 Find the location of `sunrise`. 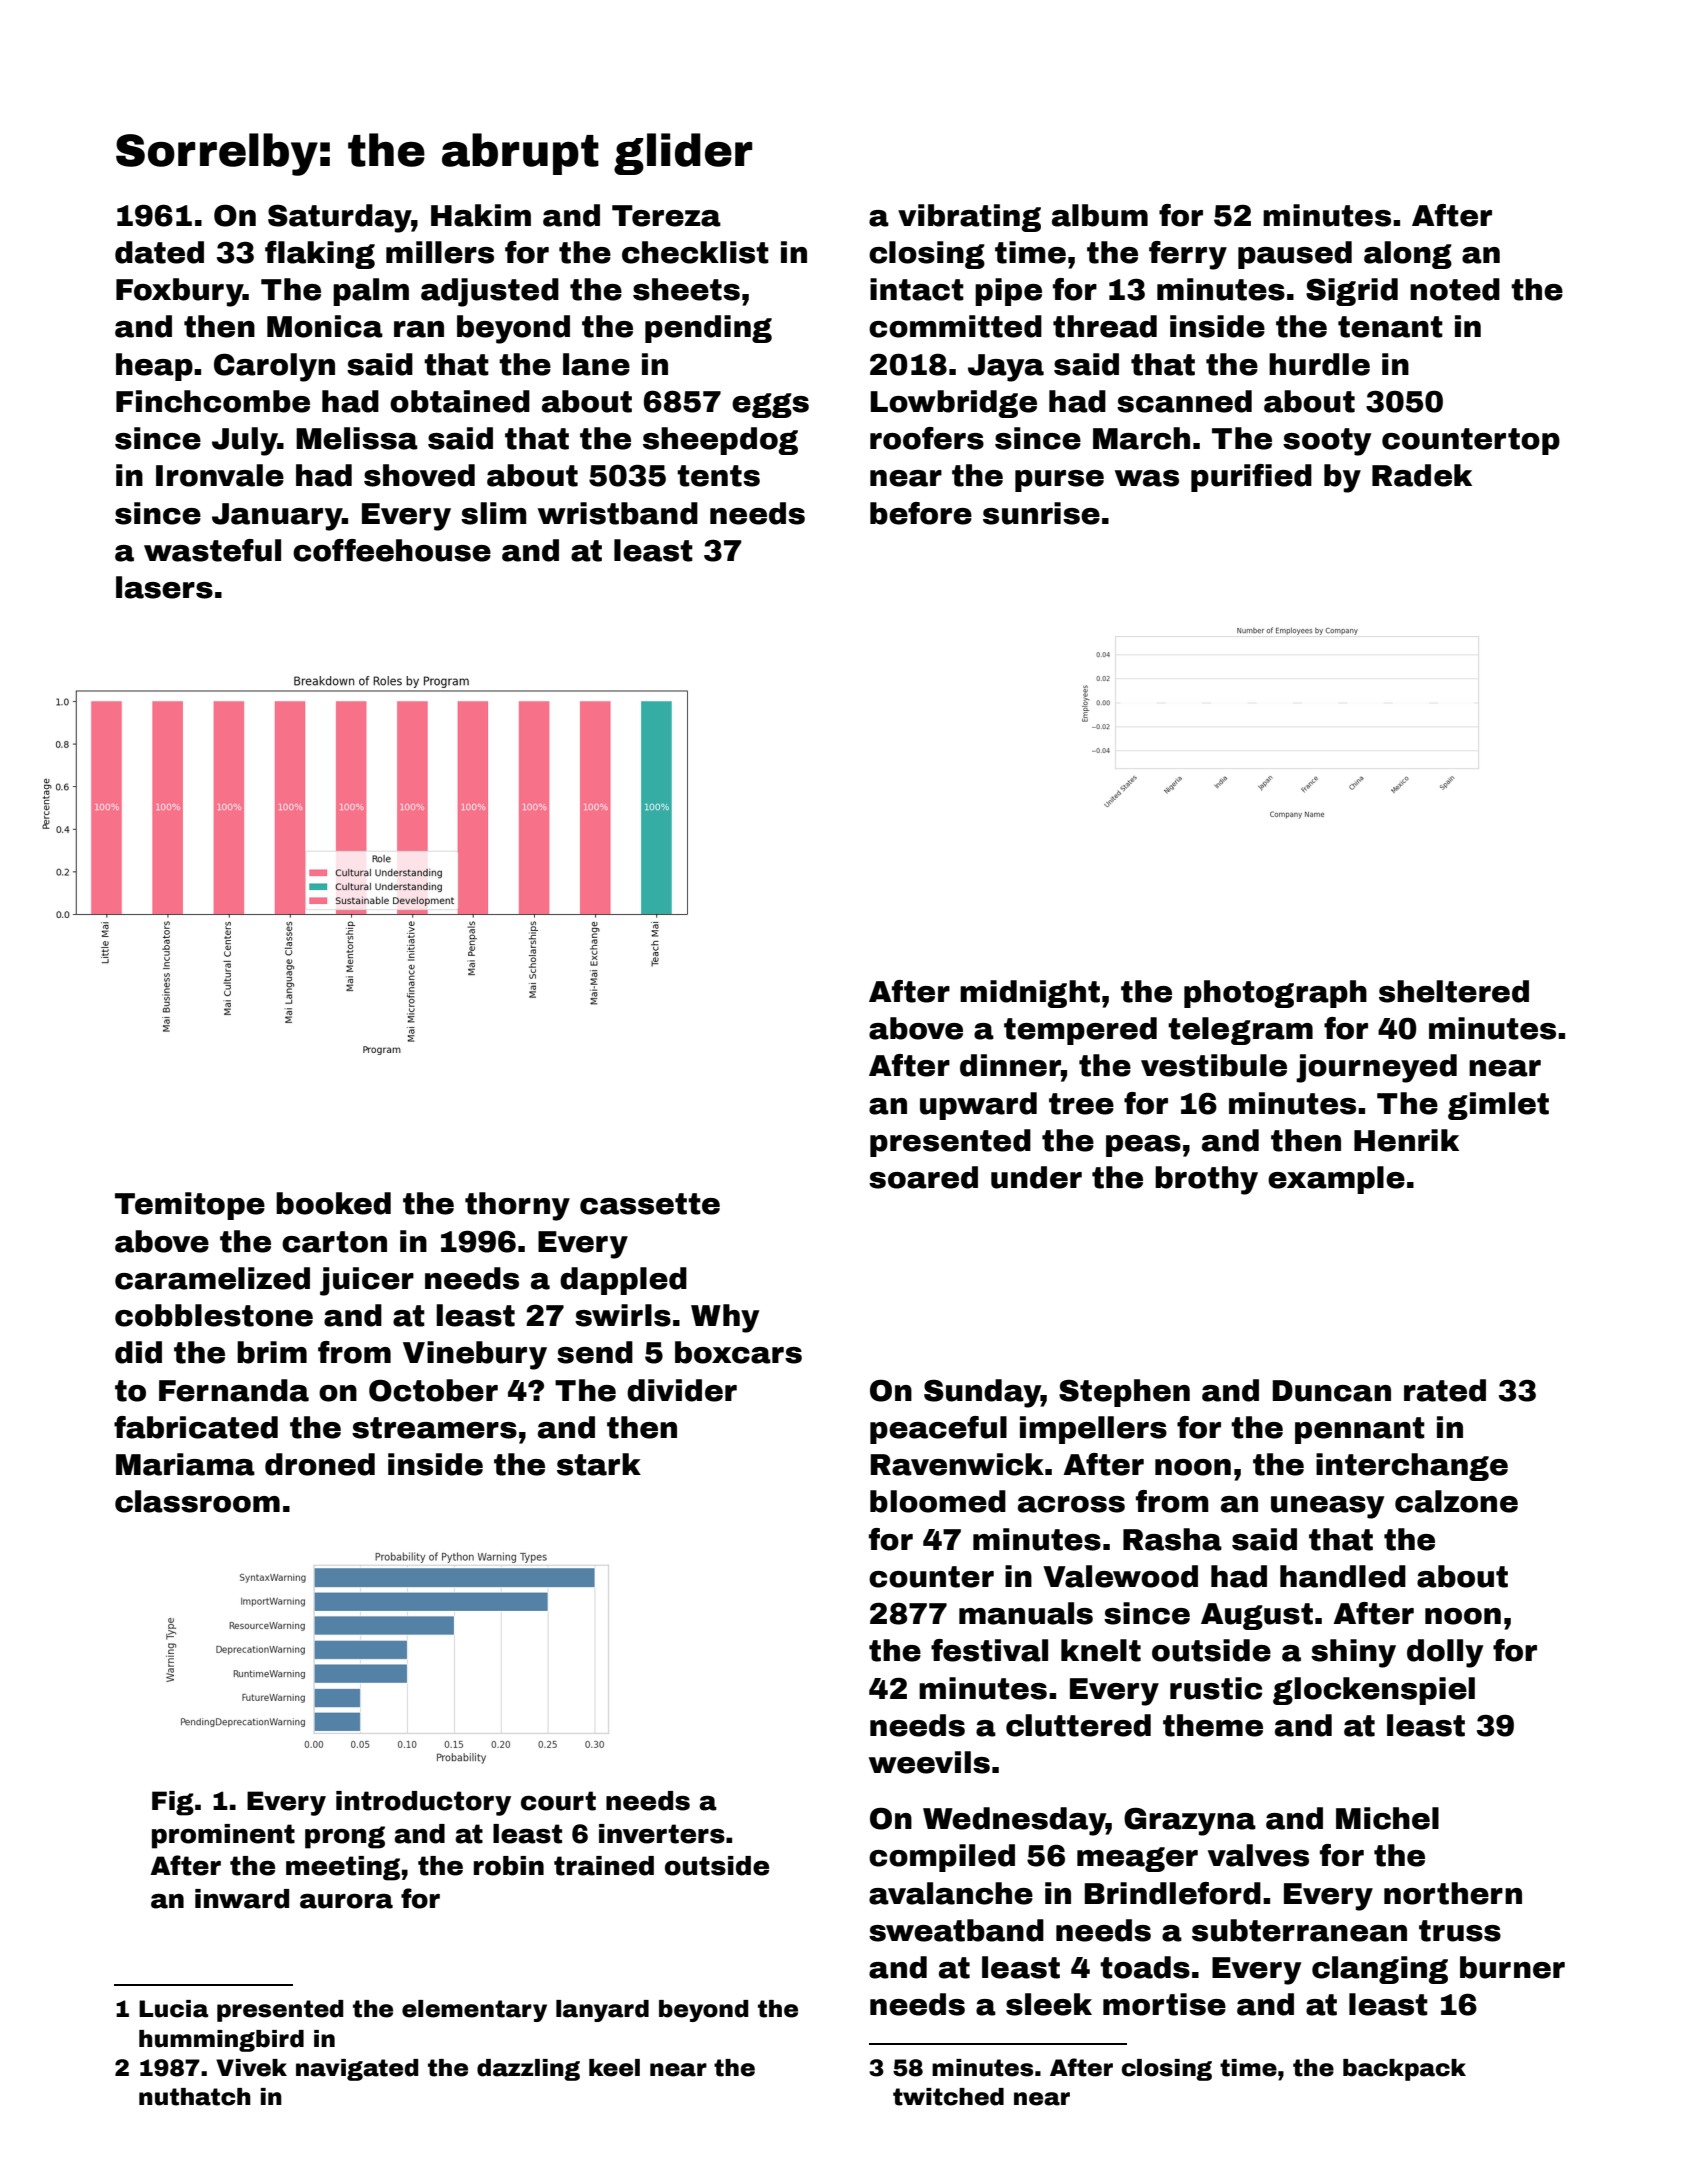

sunrise is located at coordinates (1041, 513).
